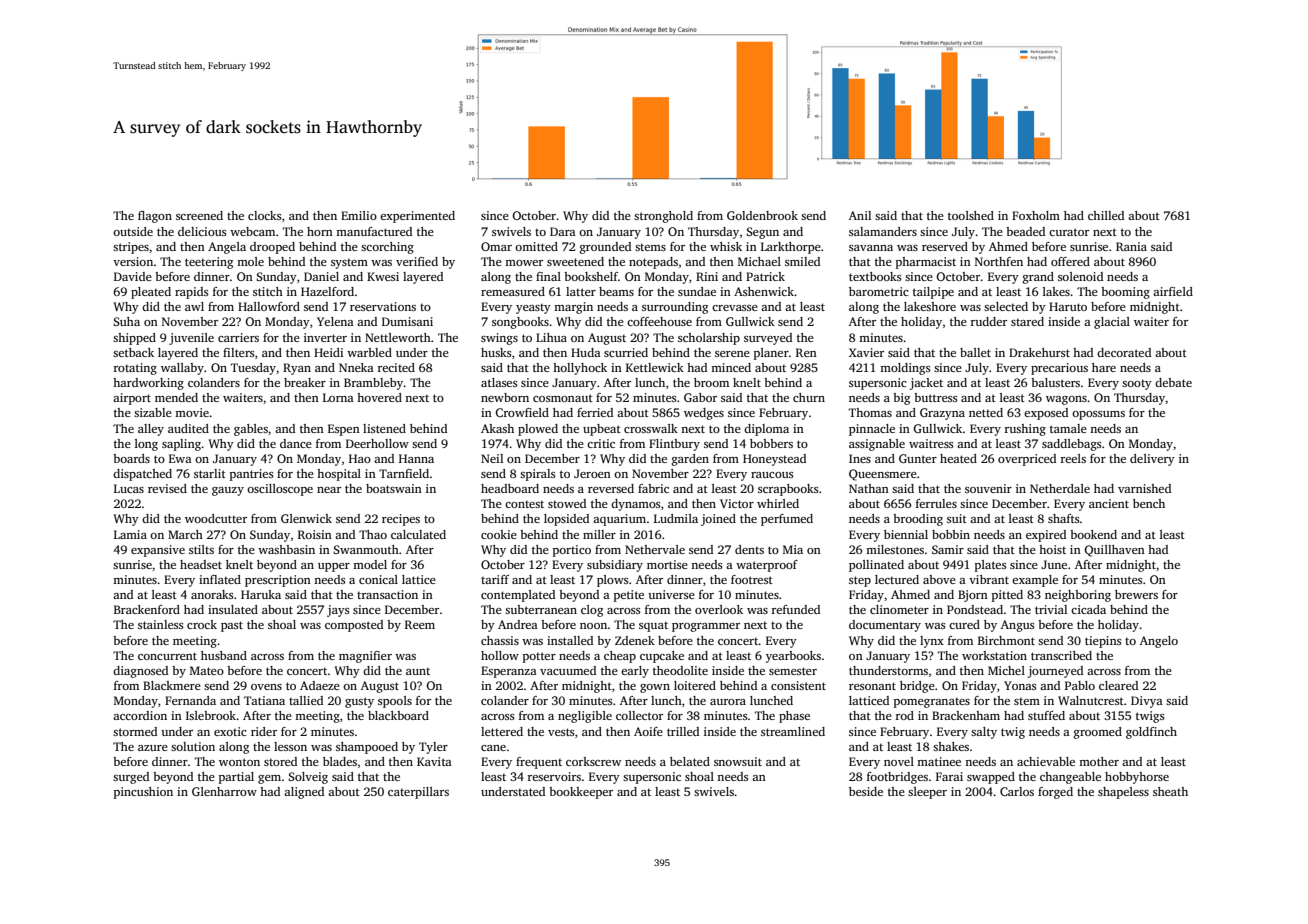 The image size is (1308, 924). Describe the element at coordinates (359, 215) in the page. I see `Emilio` at that location.
